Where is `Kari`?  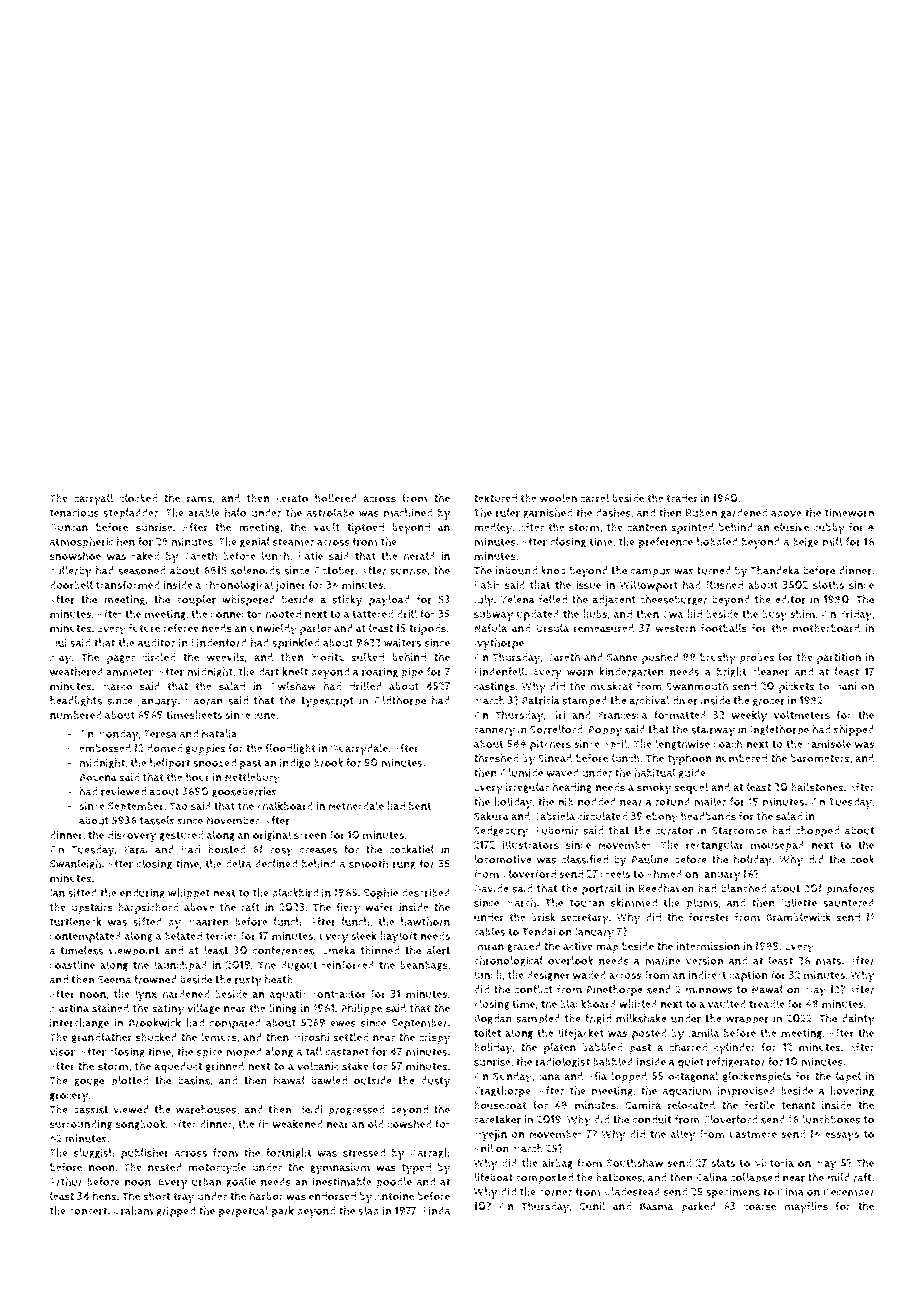
Kari is located at coordinates (191, 849).
